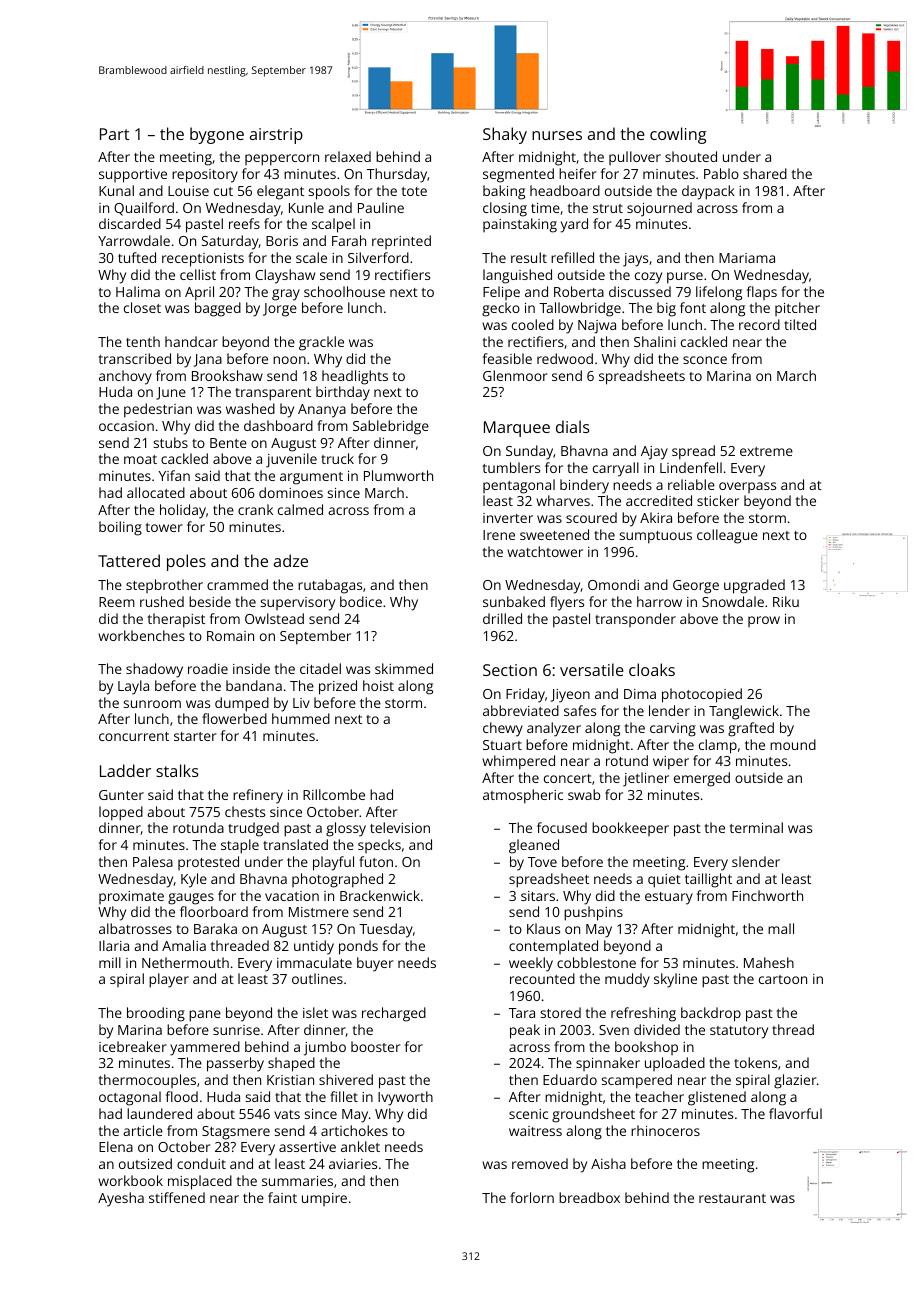 This page has width=924, height=1308. What do you see at coordinates (665, 1130) in the page?
I see `rhinoceros` at bounding box center [665, 1130].
